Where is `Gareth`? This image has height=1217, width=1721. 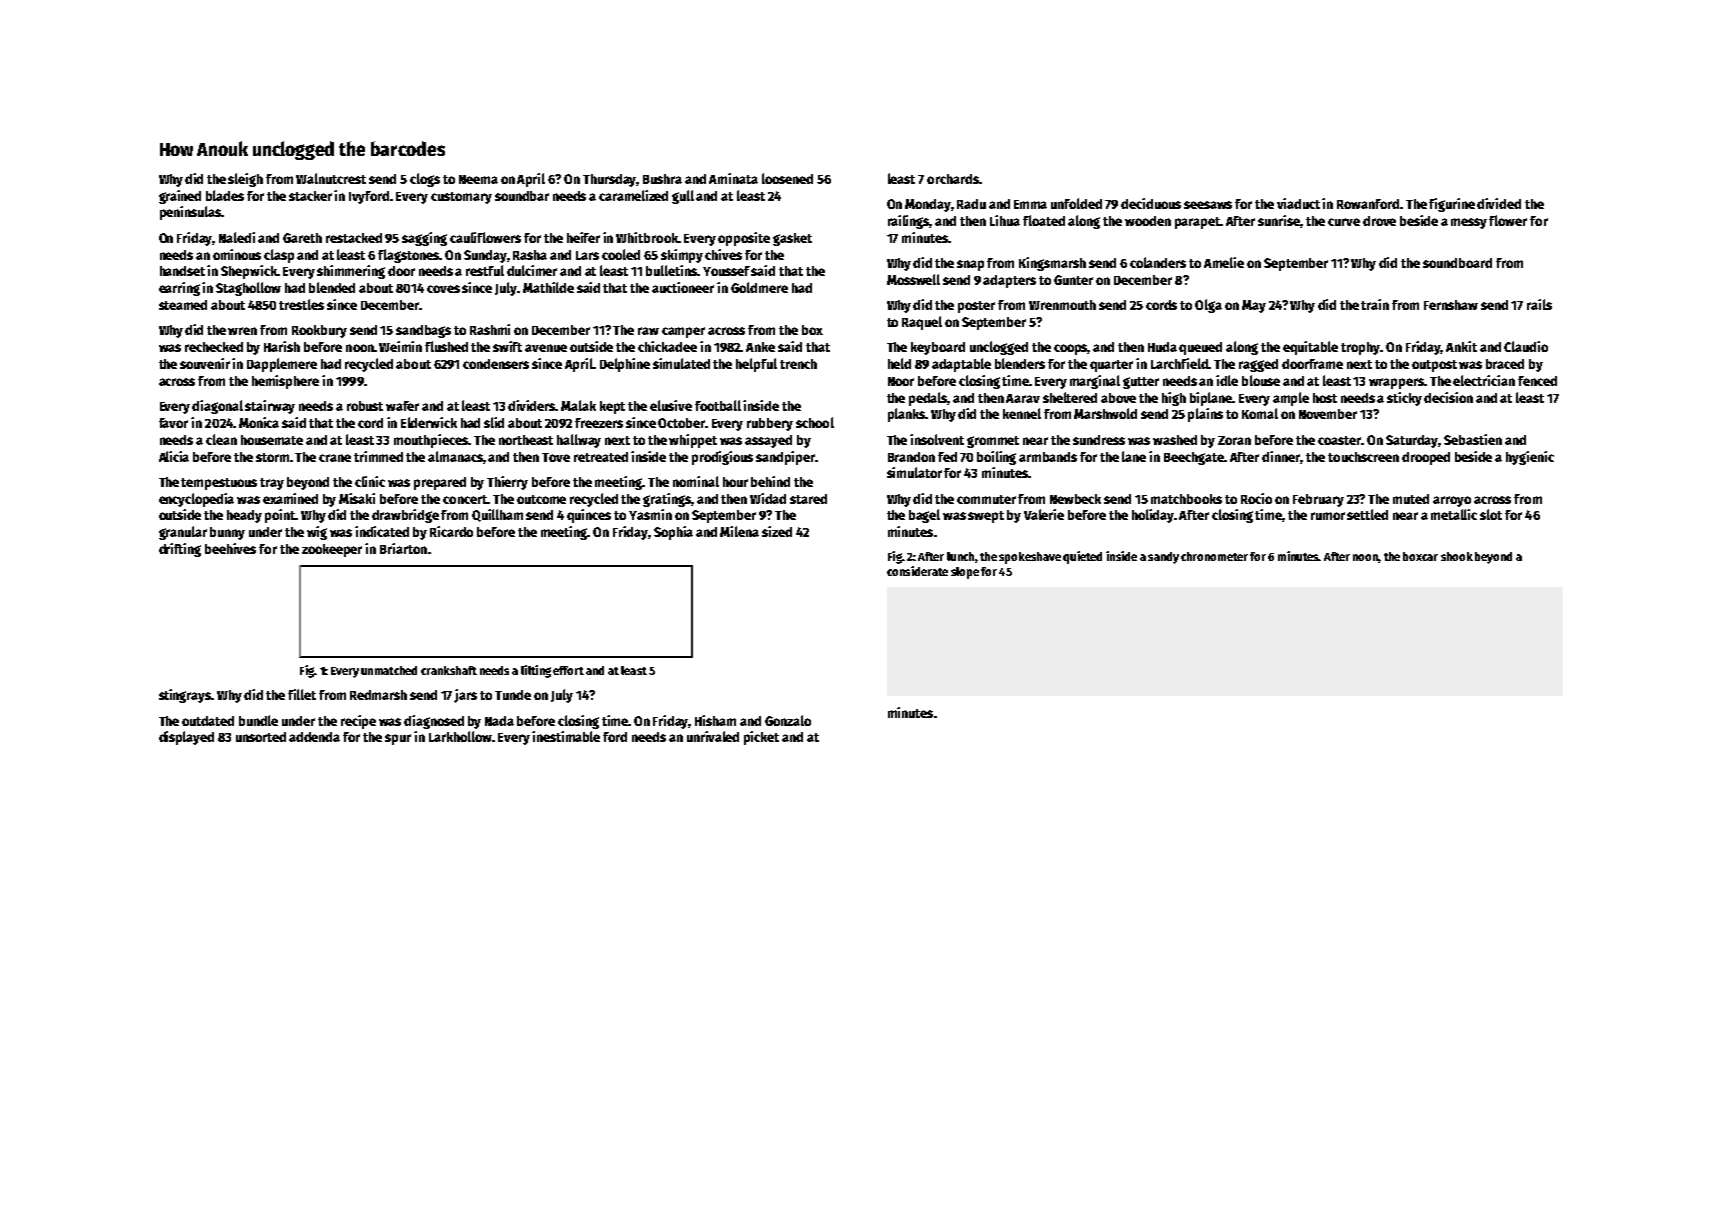 Gareth is located at coordinates (302, 238).
